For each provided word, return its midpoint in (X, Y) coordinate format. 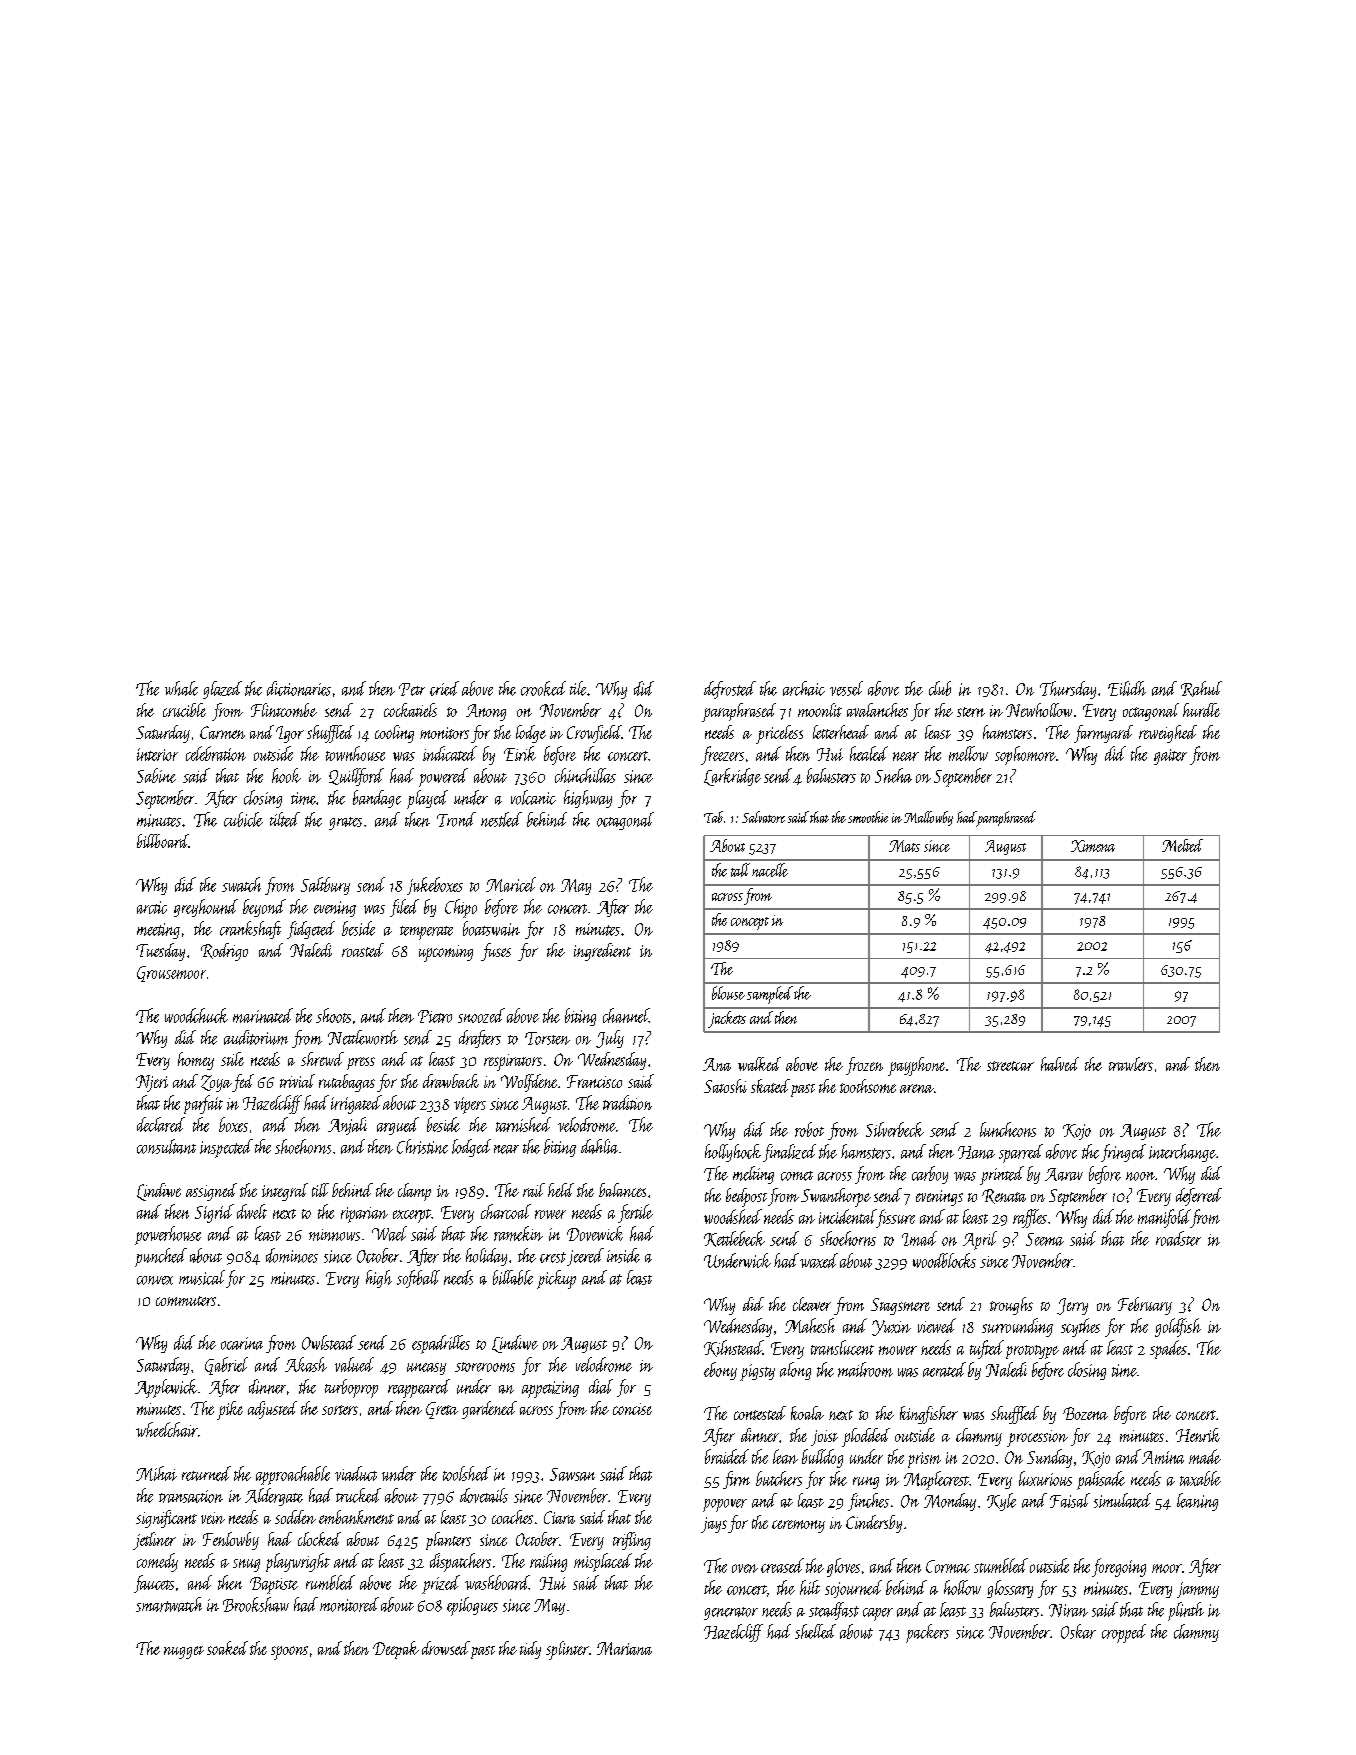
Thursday (1068, 690)
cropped (1124, 1633)
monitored (349, 1604)
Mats (904, 846)
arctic (152, 907)
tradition (627, 1102)
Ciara (559, 1517)
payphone (916, 1066)
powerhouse (168, 1235)
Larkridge (732, 777)
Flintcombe (284, 710)
